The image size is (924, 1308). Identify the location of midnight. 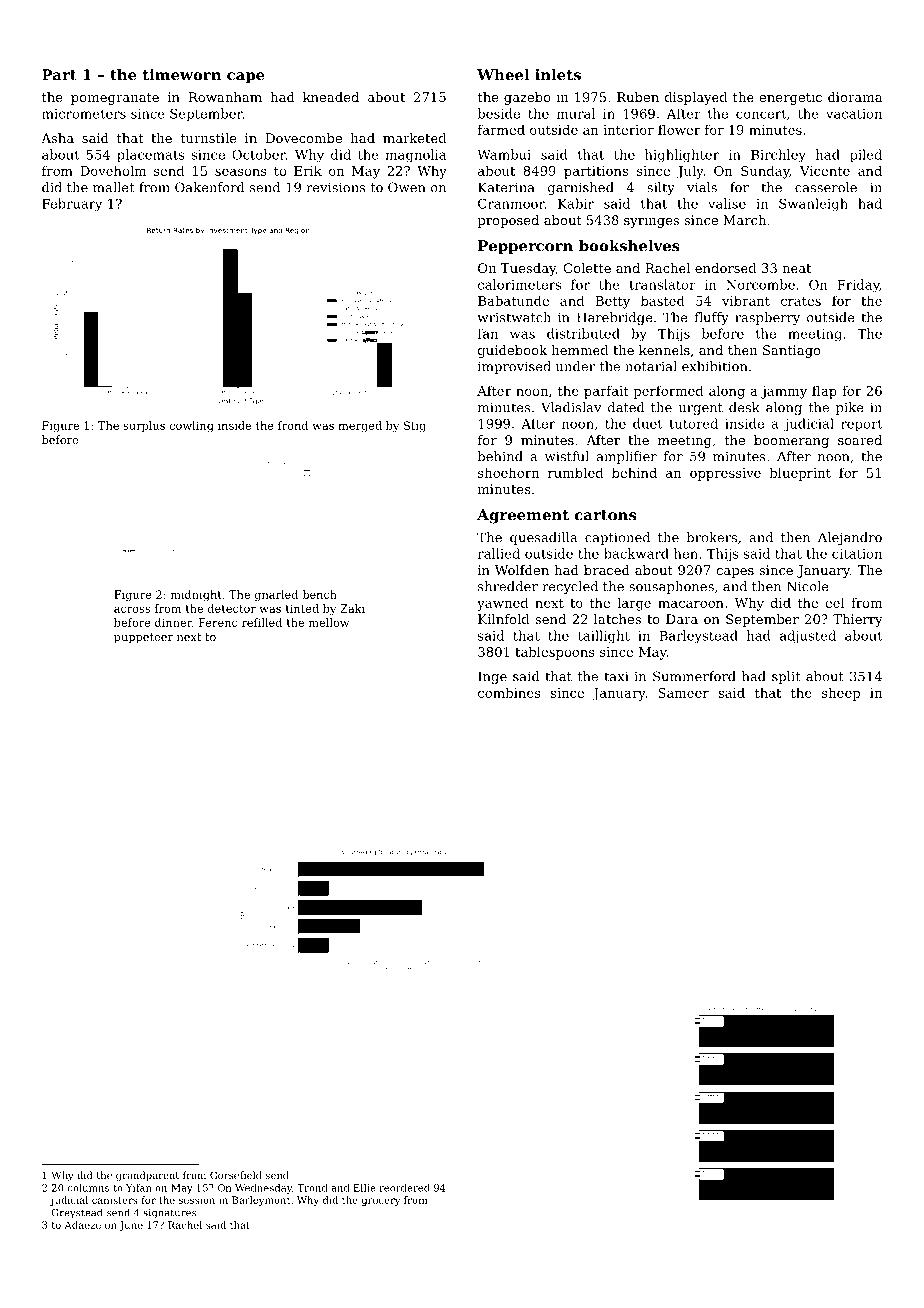
(196, 595).
